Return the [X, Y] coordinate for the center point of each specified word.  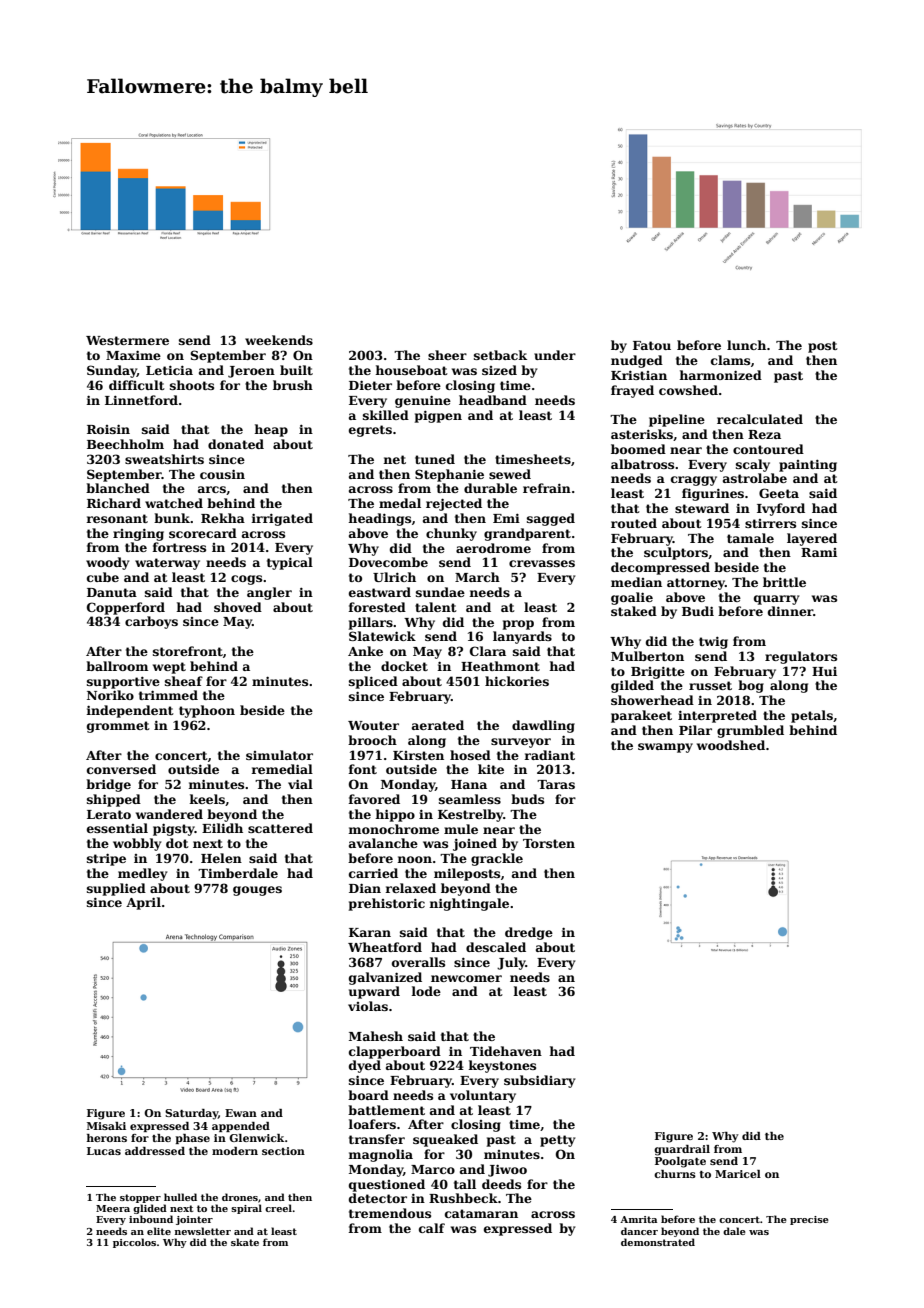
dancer [639, 1231]
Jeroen [251, 372]
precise [809, 1220]
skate [245, 1242]
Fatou [652, 345]
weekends [279, 340]
